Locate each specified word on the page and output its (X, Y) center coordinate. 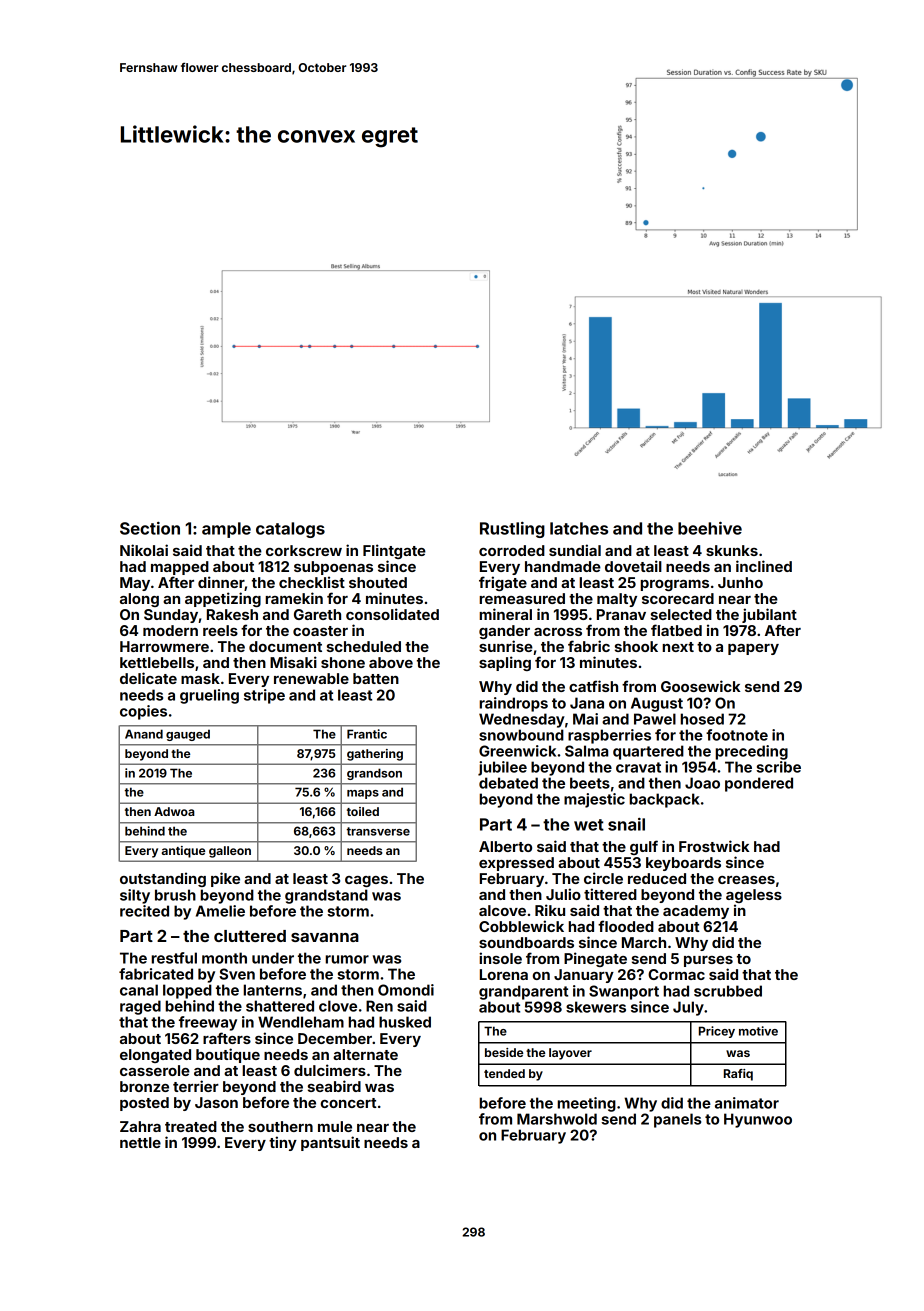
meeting (586, 1104)
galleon (230, 852)
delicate (148, 678)
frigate (503, 583)
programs (674, 585)
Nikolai (144, 550)
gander (504, 632)
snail (626, 824)
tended (504, 1073)
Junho (740, 582)
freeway (208, 1023)
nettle (140, 1142)
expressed (516, 864)
